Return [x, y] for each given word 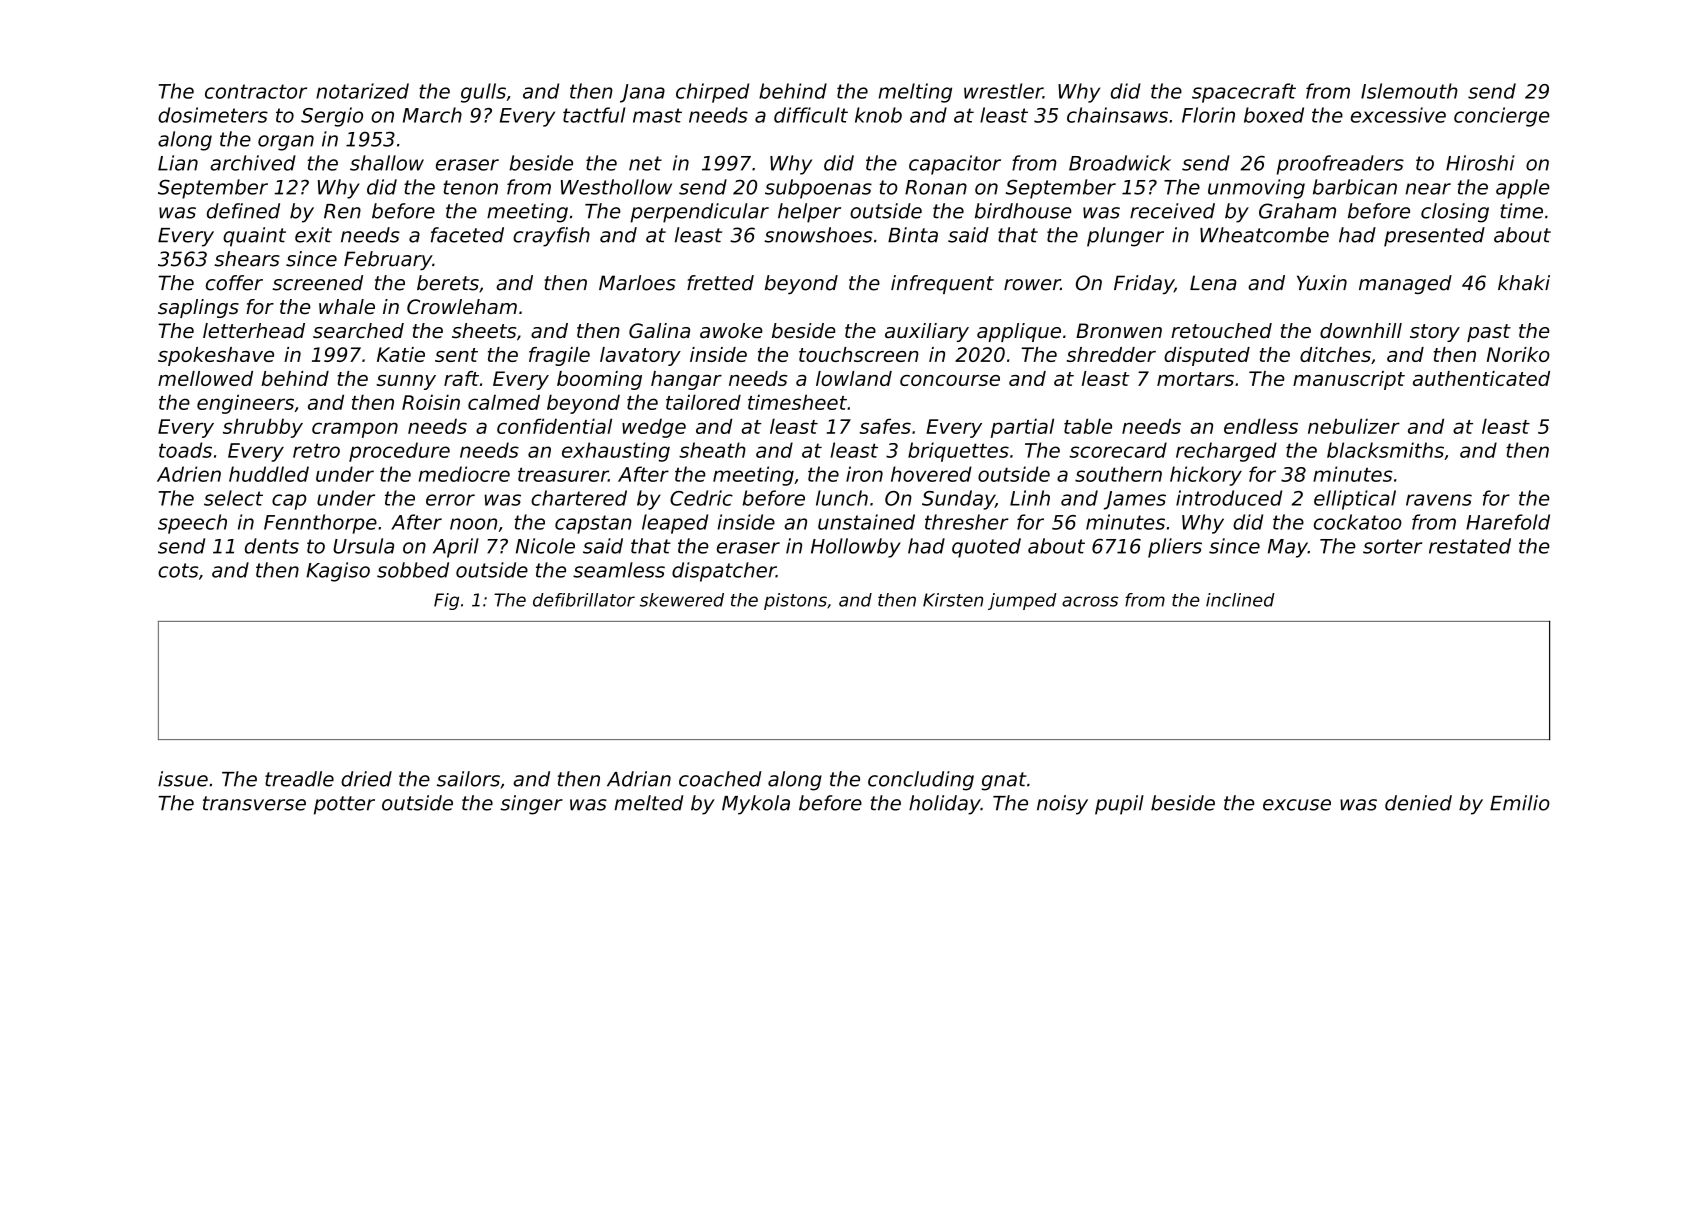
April [456, 548]
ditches [1335, 354]
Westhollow [616, 187]
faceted [467, 235]
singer [531, 805]
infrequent [942, 284]
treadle [299, 779]
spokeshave [216, 356]
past [1489, 333]
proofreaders [1340, 165]
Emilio [1520, 803]
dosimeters [213, 115]
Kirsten [953, 600]
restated [1470, 546]
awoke [731, 331]
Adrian [639, 779]
